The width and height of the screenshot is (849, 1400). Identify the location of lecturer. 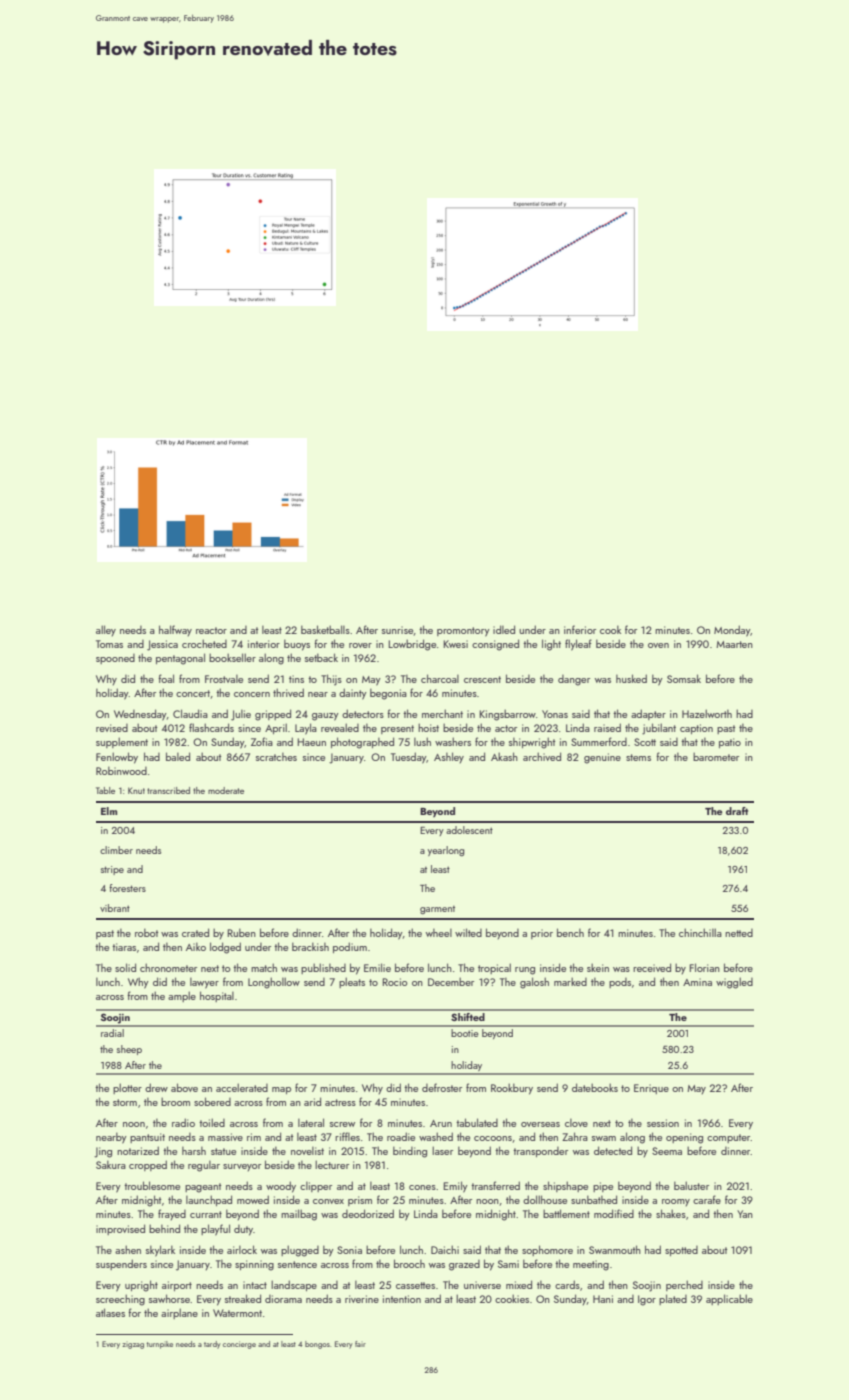
(332, 1164).
